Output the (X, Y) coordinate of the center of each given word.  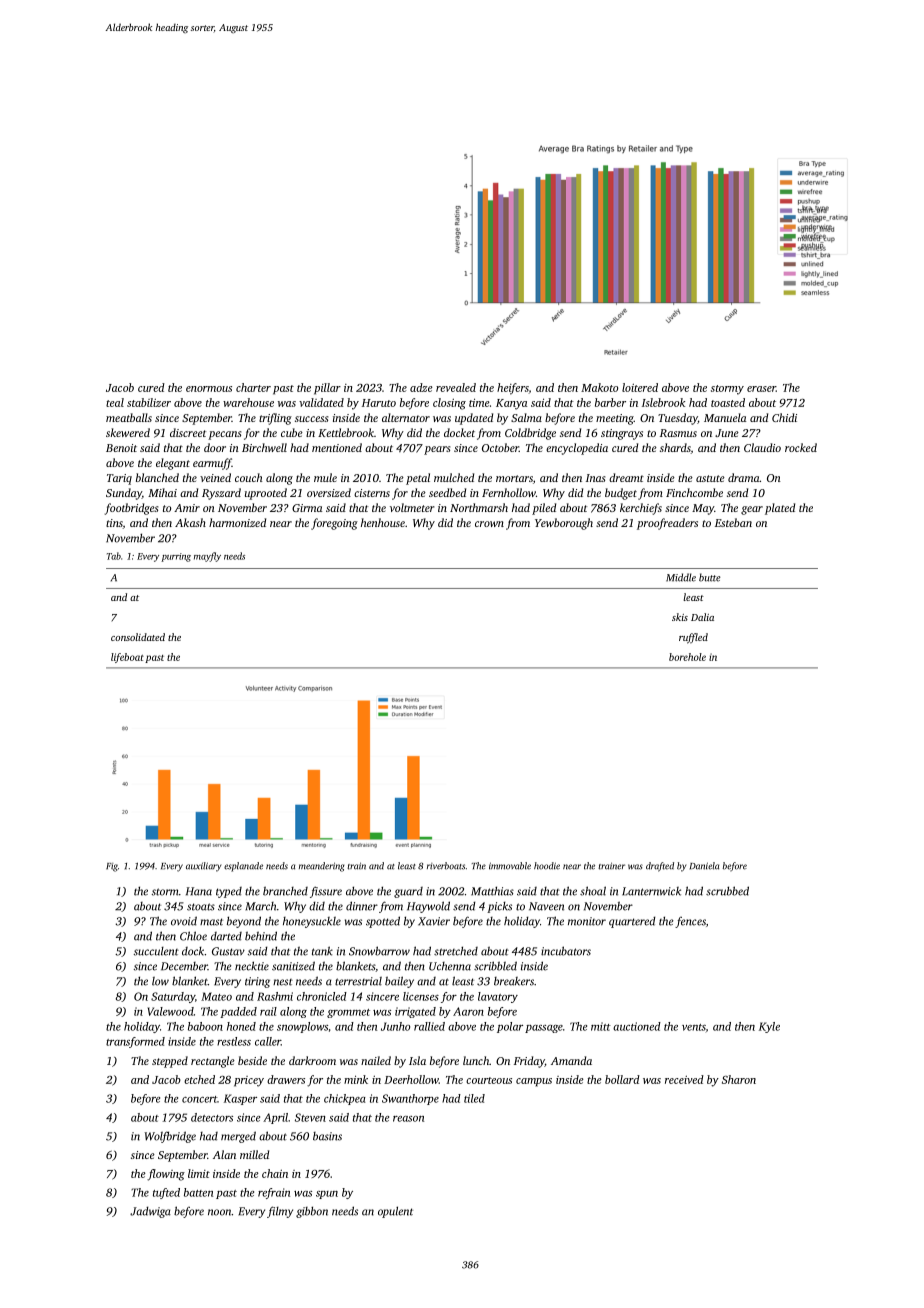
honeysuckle (312, 922)
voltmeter (412, 507)
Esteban (733, 522)
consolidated (138, 637)
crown (489, 524)
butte (710, 577)
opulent (395, 1212)
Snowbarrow (379, 951)
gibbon (312, 1212)
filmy (280, 1212)
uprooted (266, 494)
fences (690, 922)
